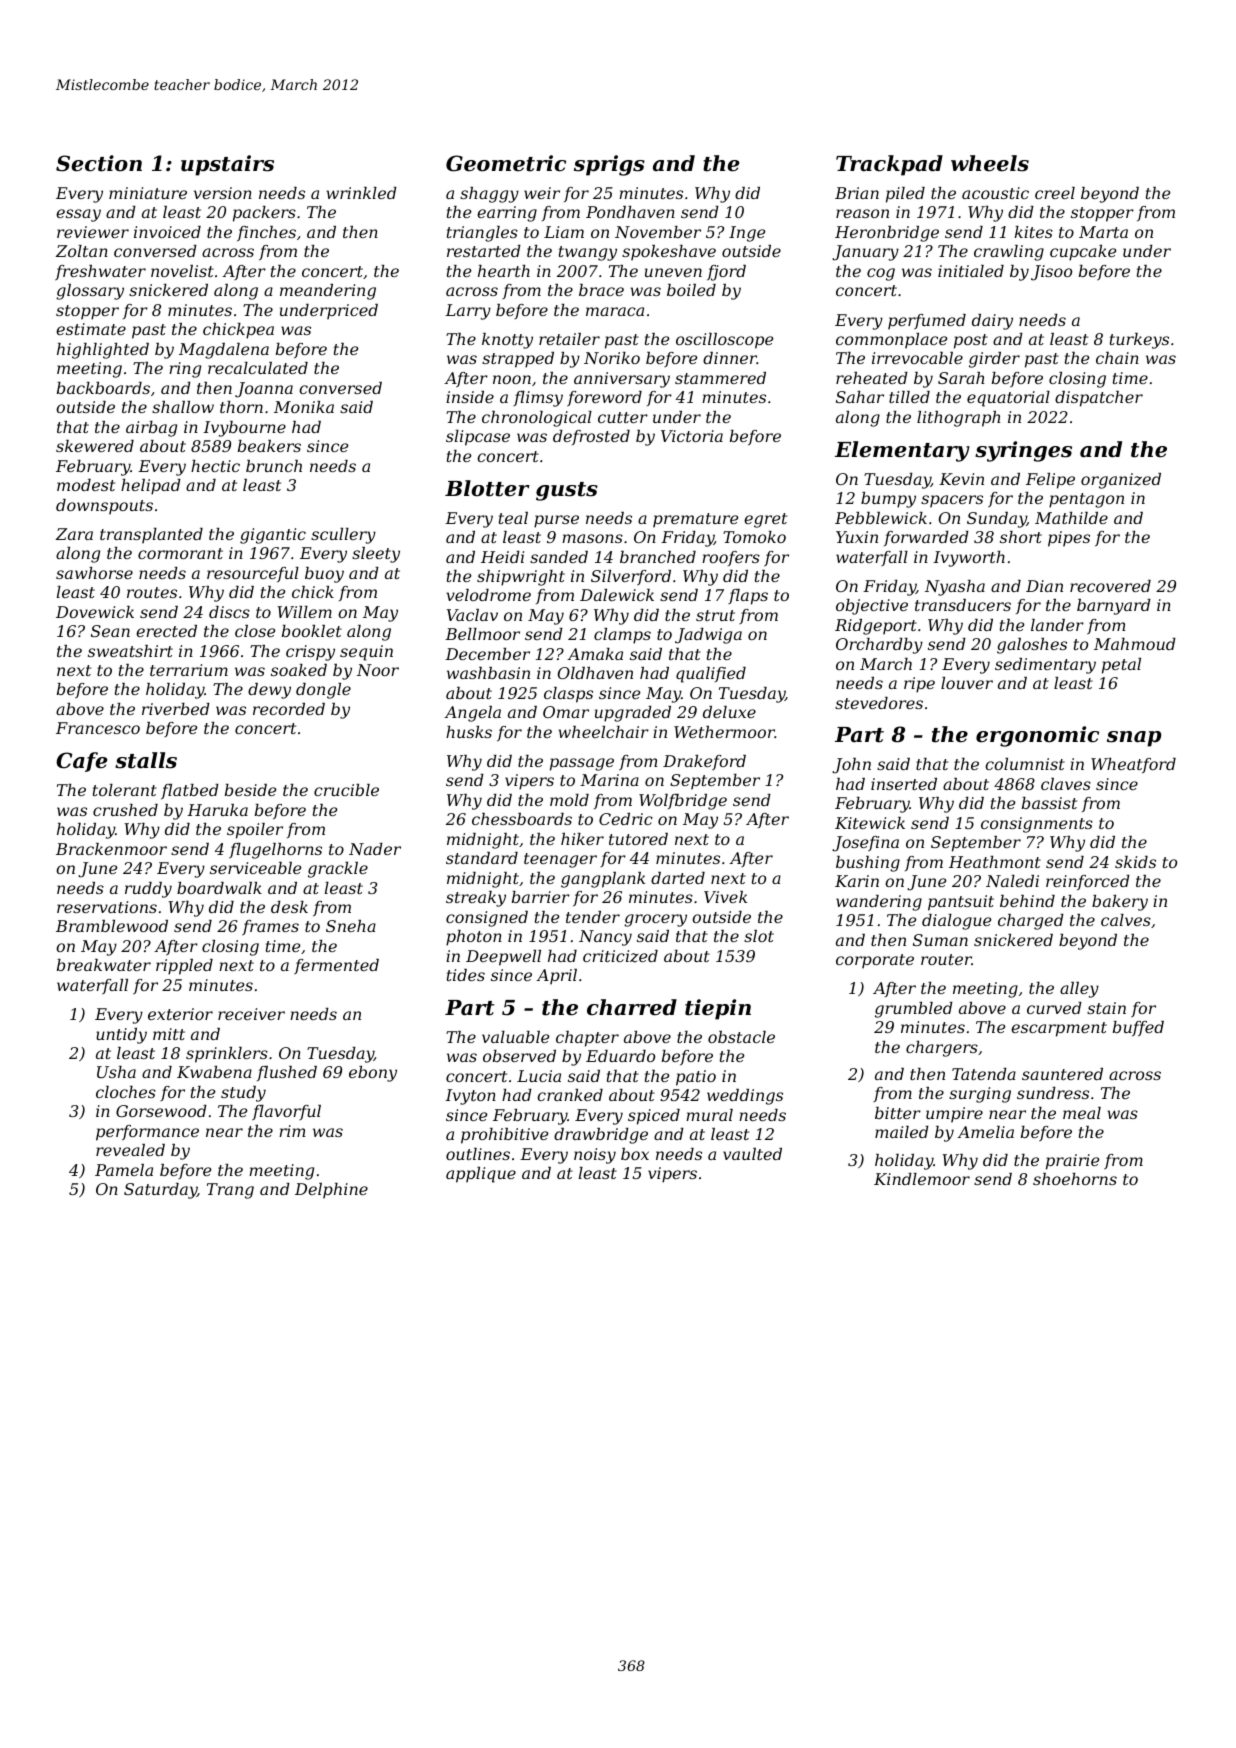 The height and width of the page is (1748, 1236). Describe the element at coordinates (98, 728) in the page. I see `Francesco` at that location.
